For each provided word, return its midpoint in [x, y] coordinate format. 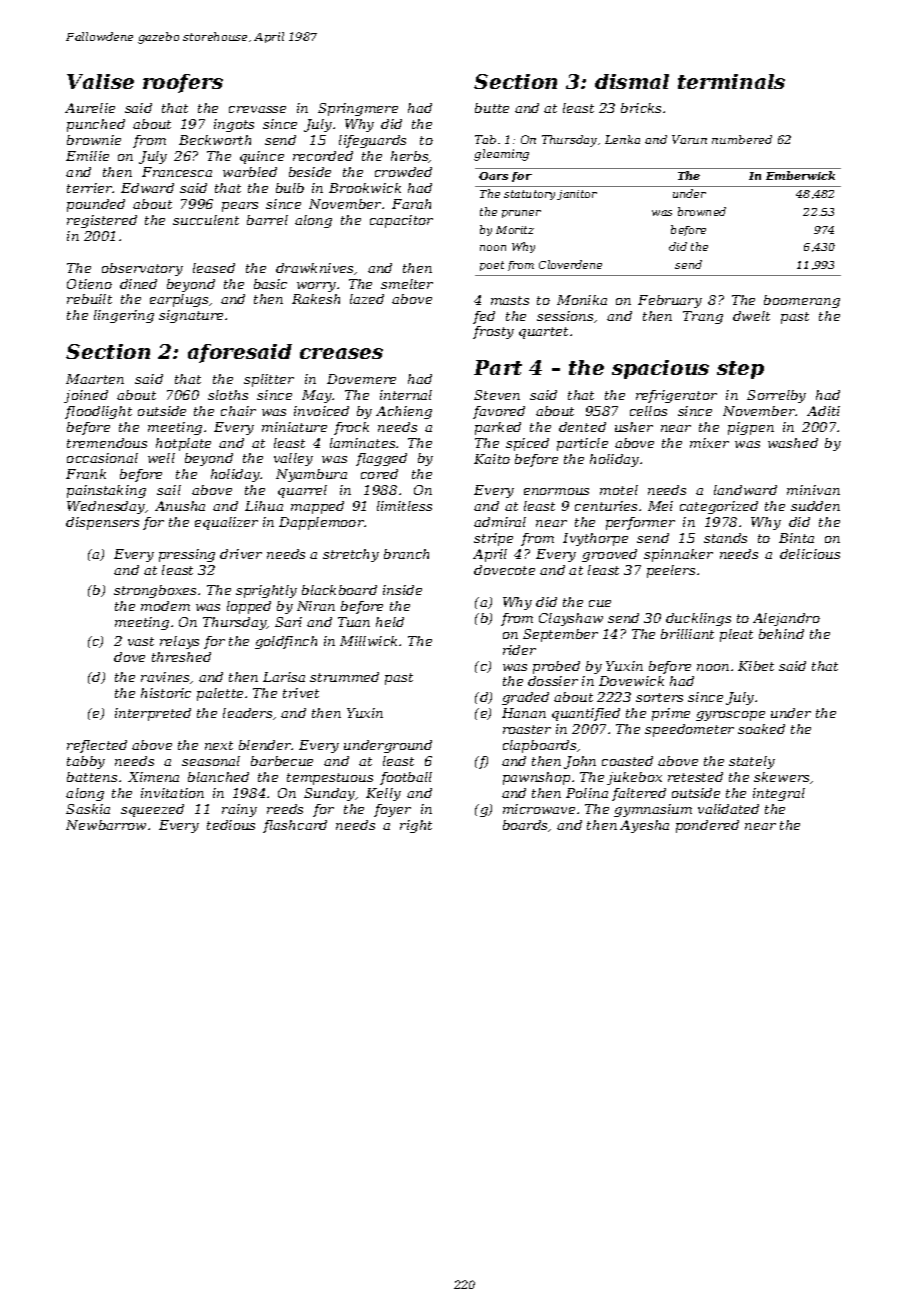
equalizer [226, 523]
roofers [183, 83]
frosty [493, 332]
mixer [709, 443]
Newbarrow [106, 825]
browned [702, 211]
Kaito [492, 459]
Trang [703, 317]
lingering [124, 316]
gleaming [501, 155]
